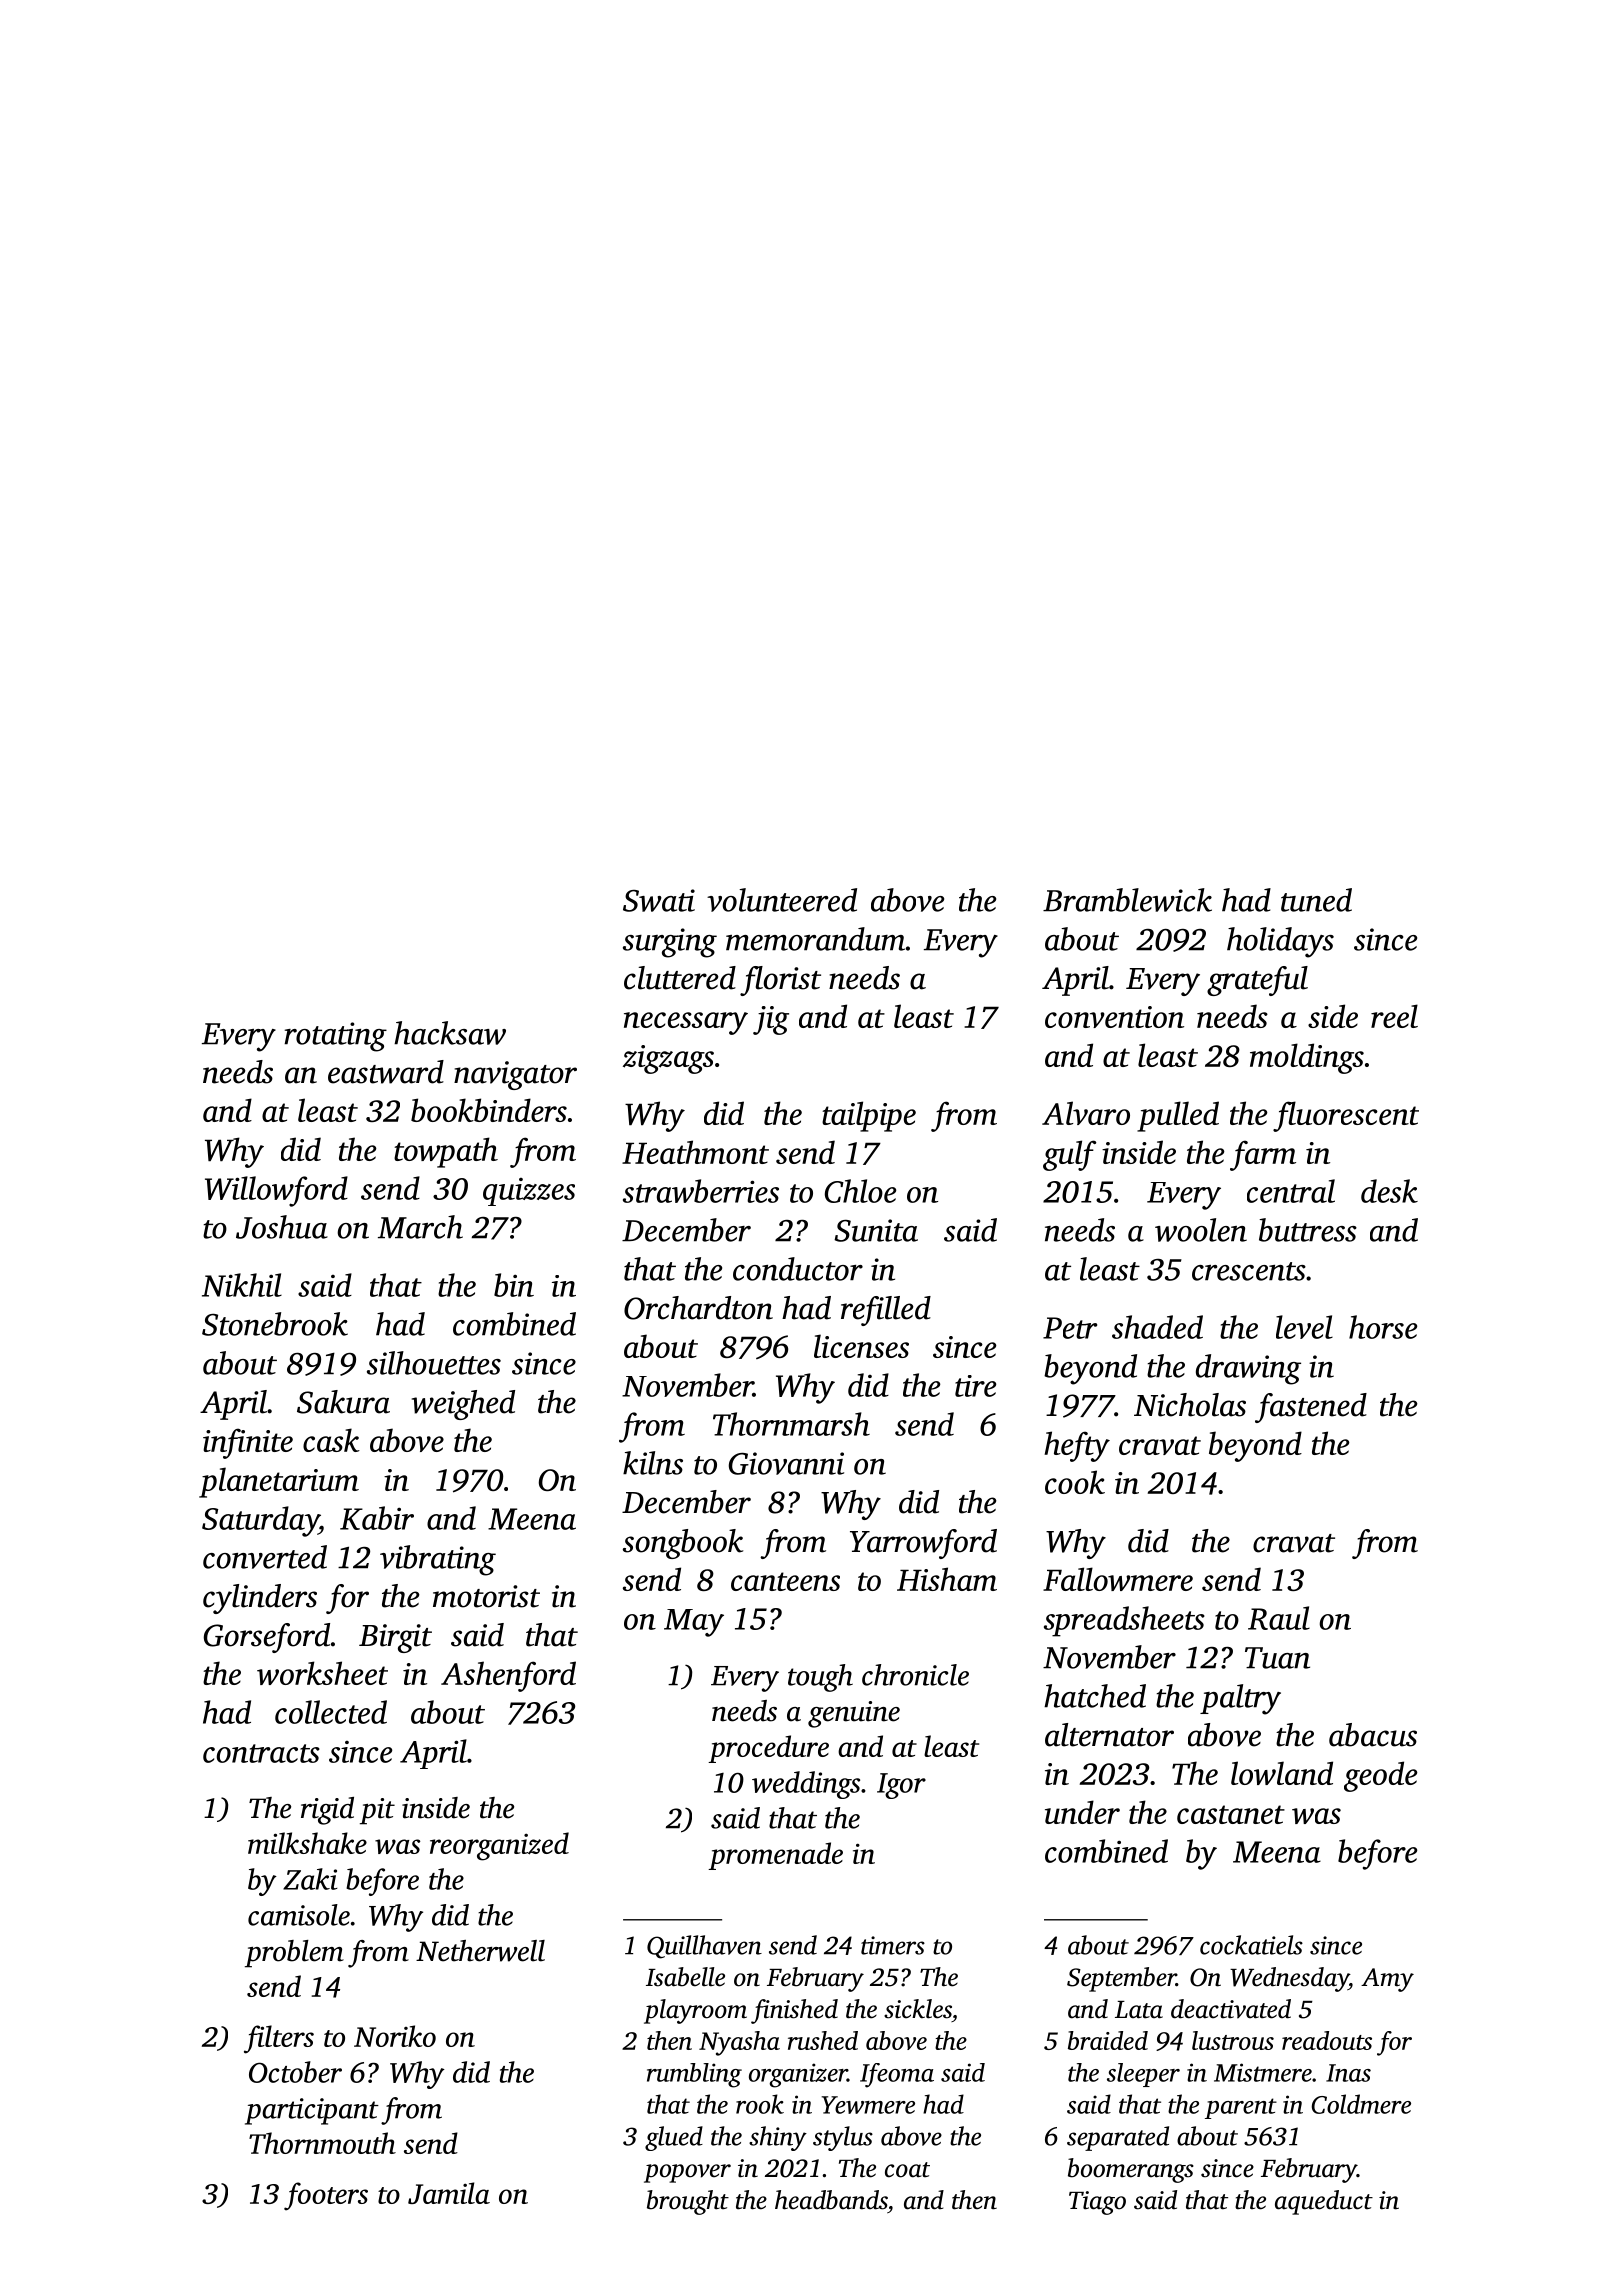 The width and height of the document is (1620, 2292). Describe the element at coordinates (1316, 900) in the document. I see `tuned` at that location.
